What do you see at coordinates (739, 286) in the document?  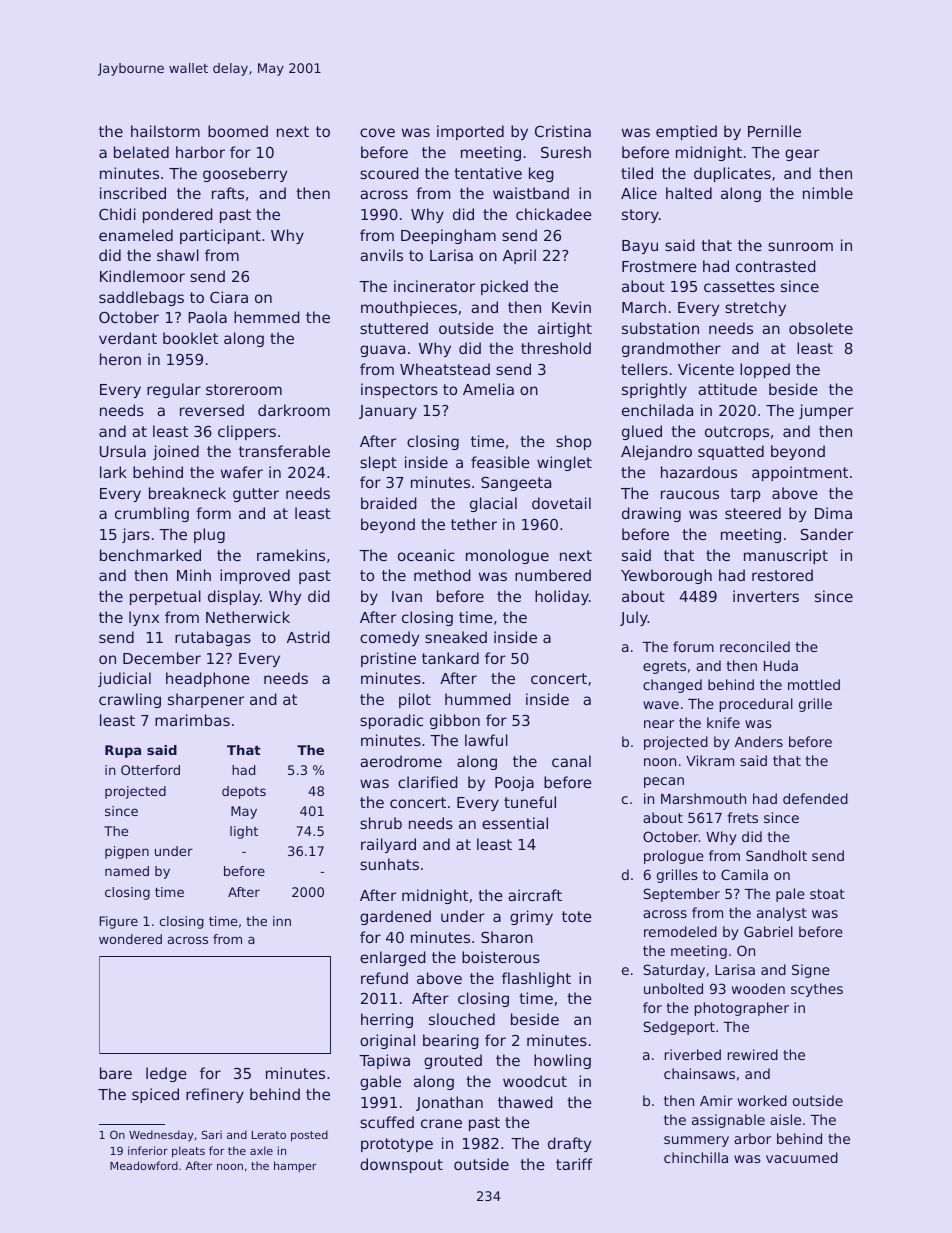 I see `cassettes` at bounding box center [739, 286].
